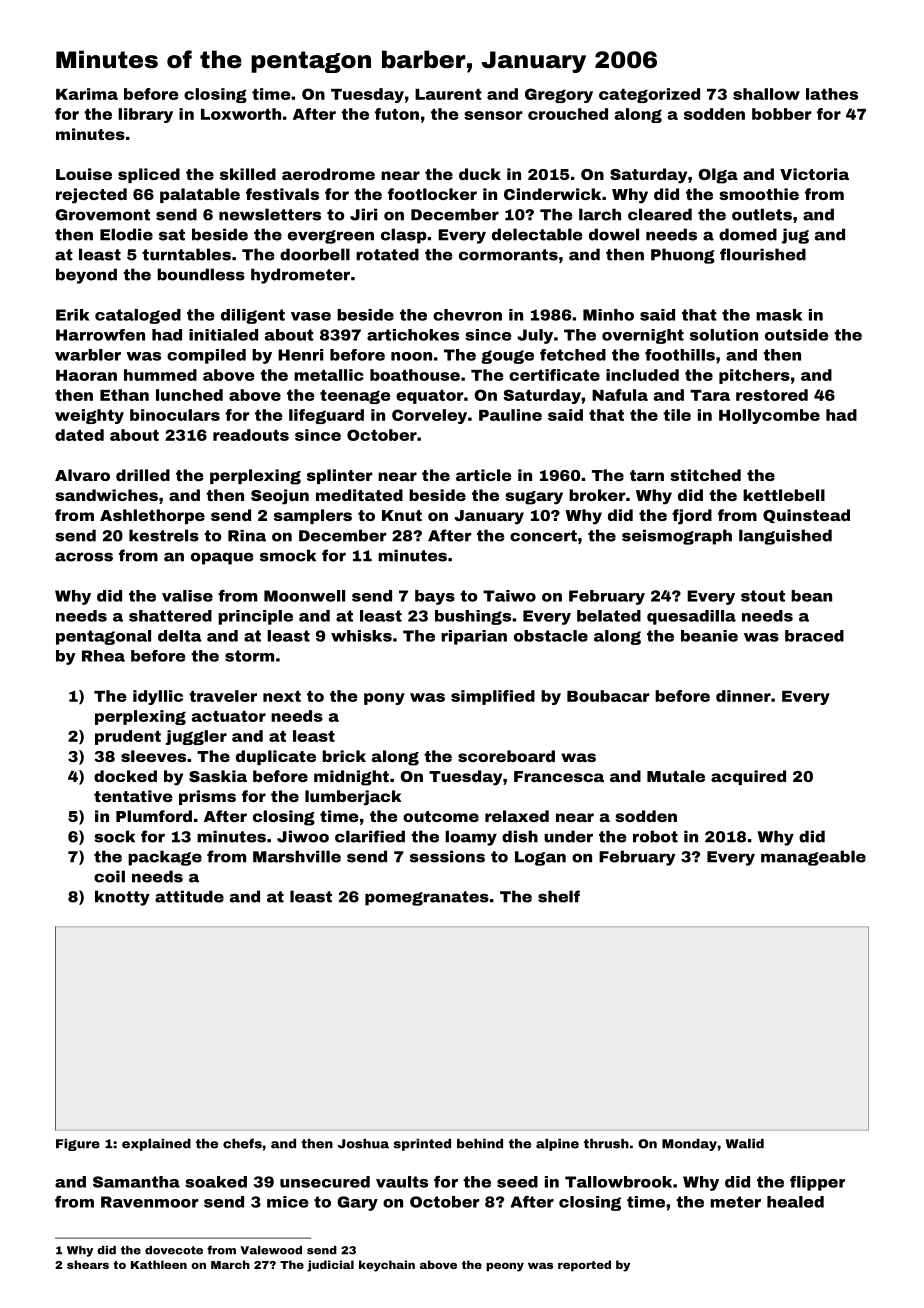  I want to click on Tara, so click(710, 395).
